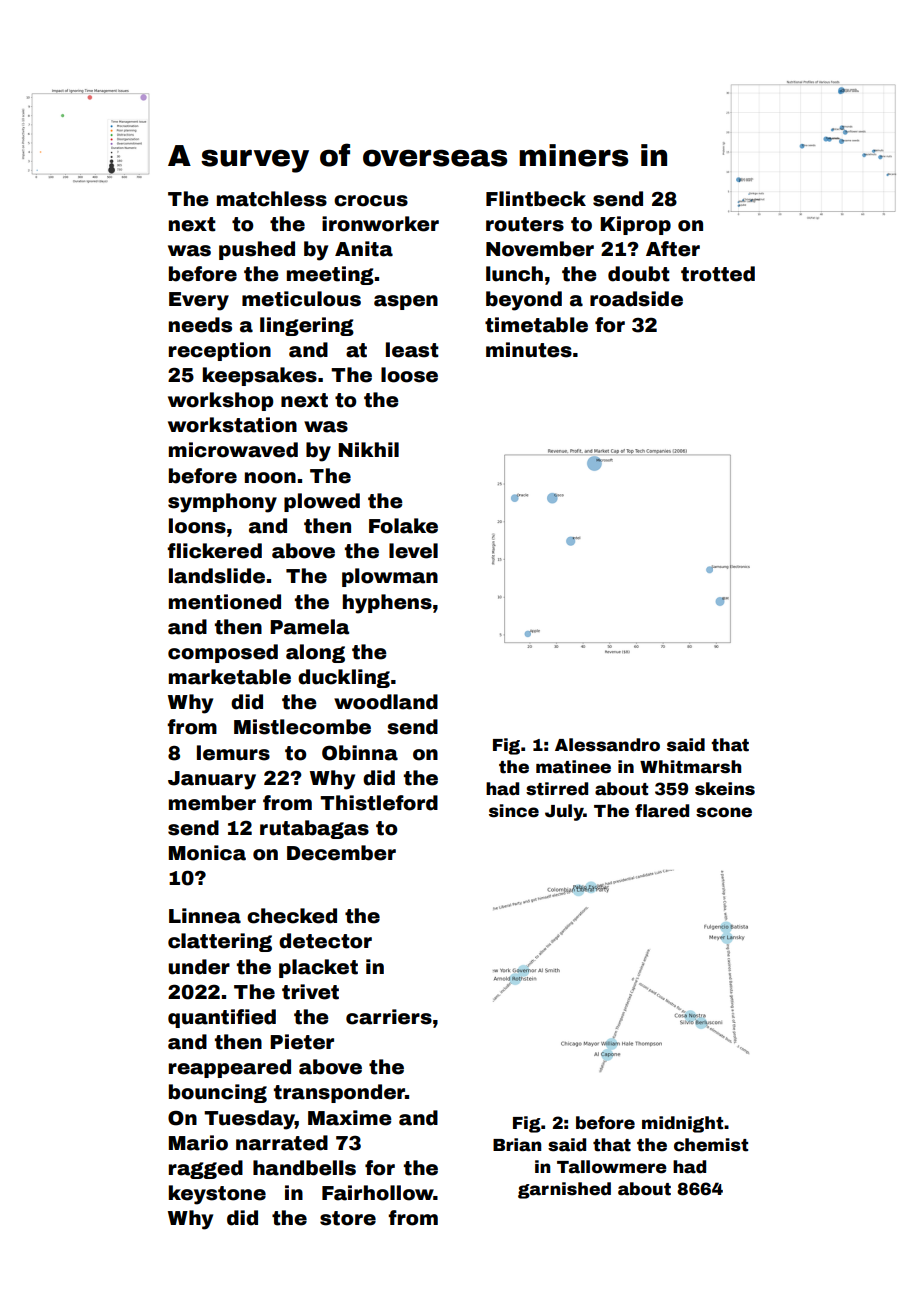  I want to click on matchless, so click(272, 199).
